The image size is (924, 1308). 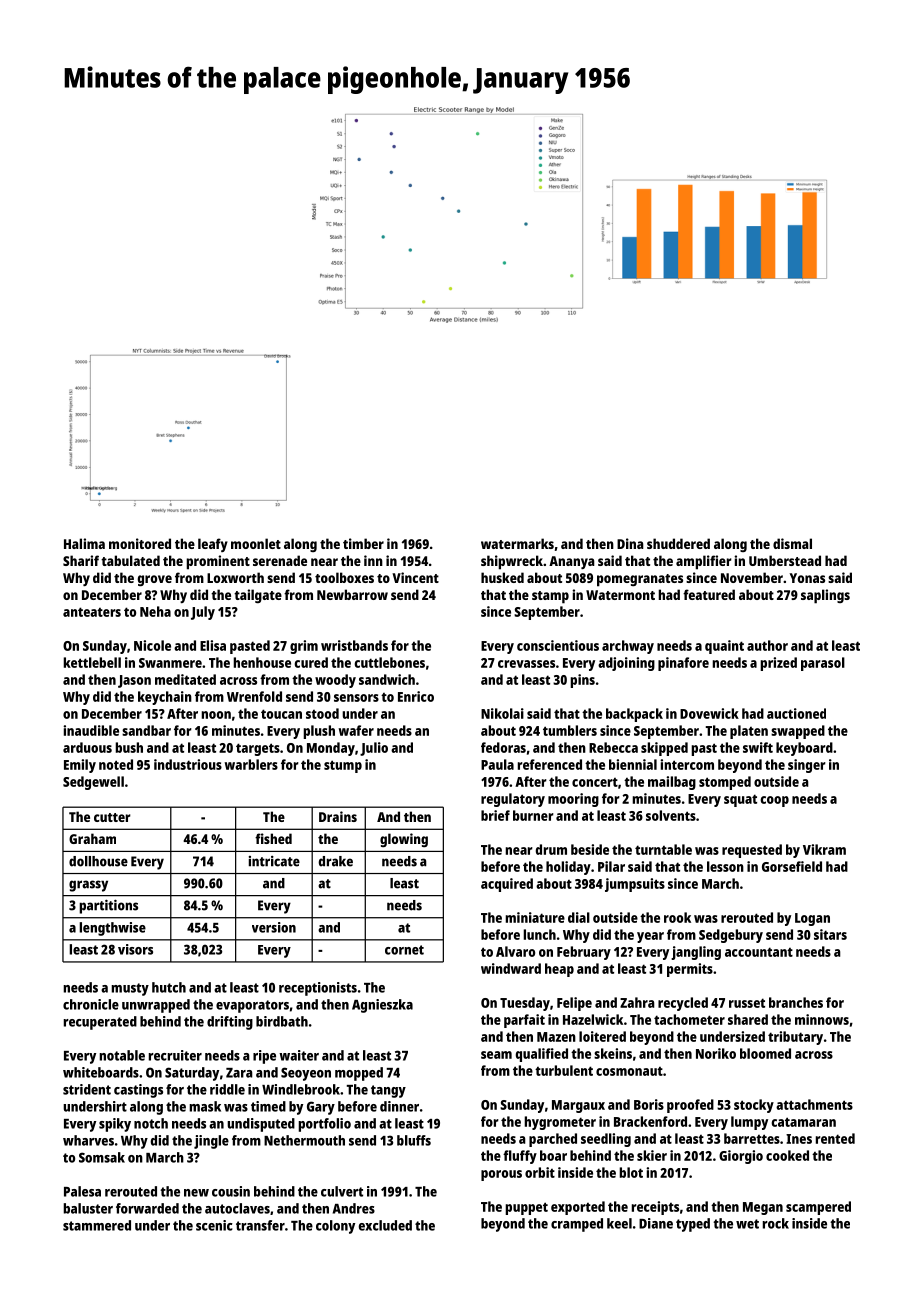 What do you see at coordinates (389, 662) in the image?
I see `cuttlebones` at bounding box center [389, 662].
